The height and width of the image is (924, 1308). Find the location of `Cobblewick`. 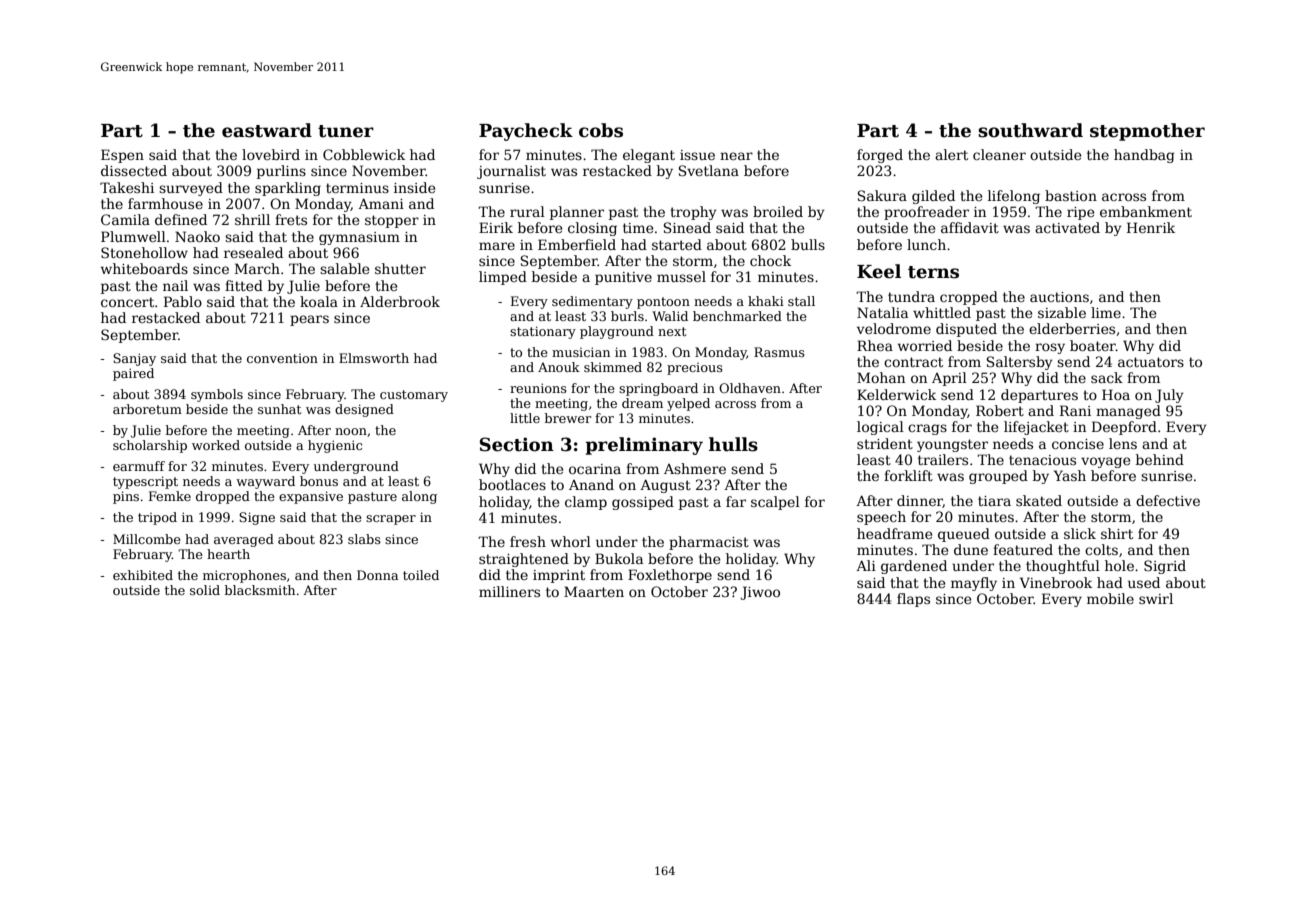

Cobblewick is located at coordinates (364, 154).
